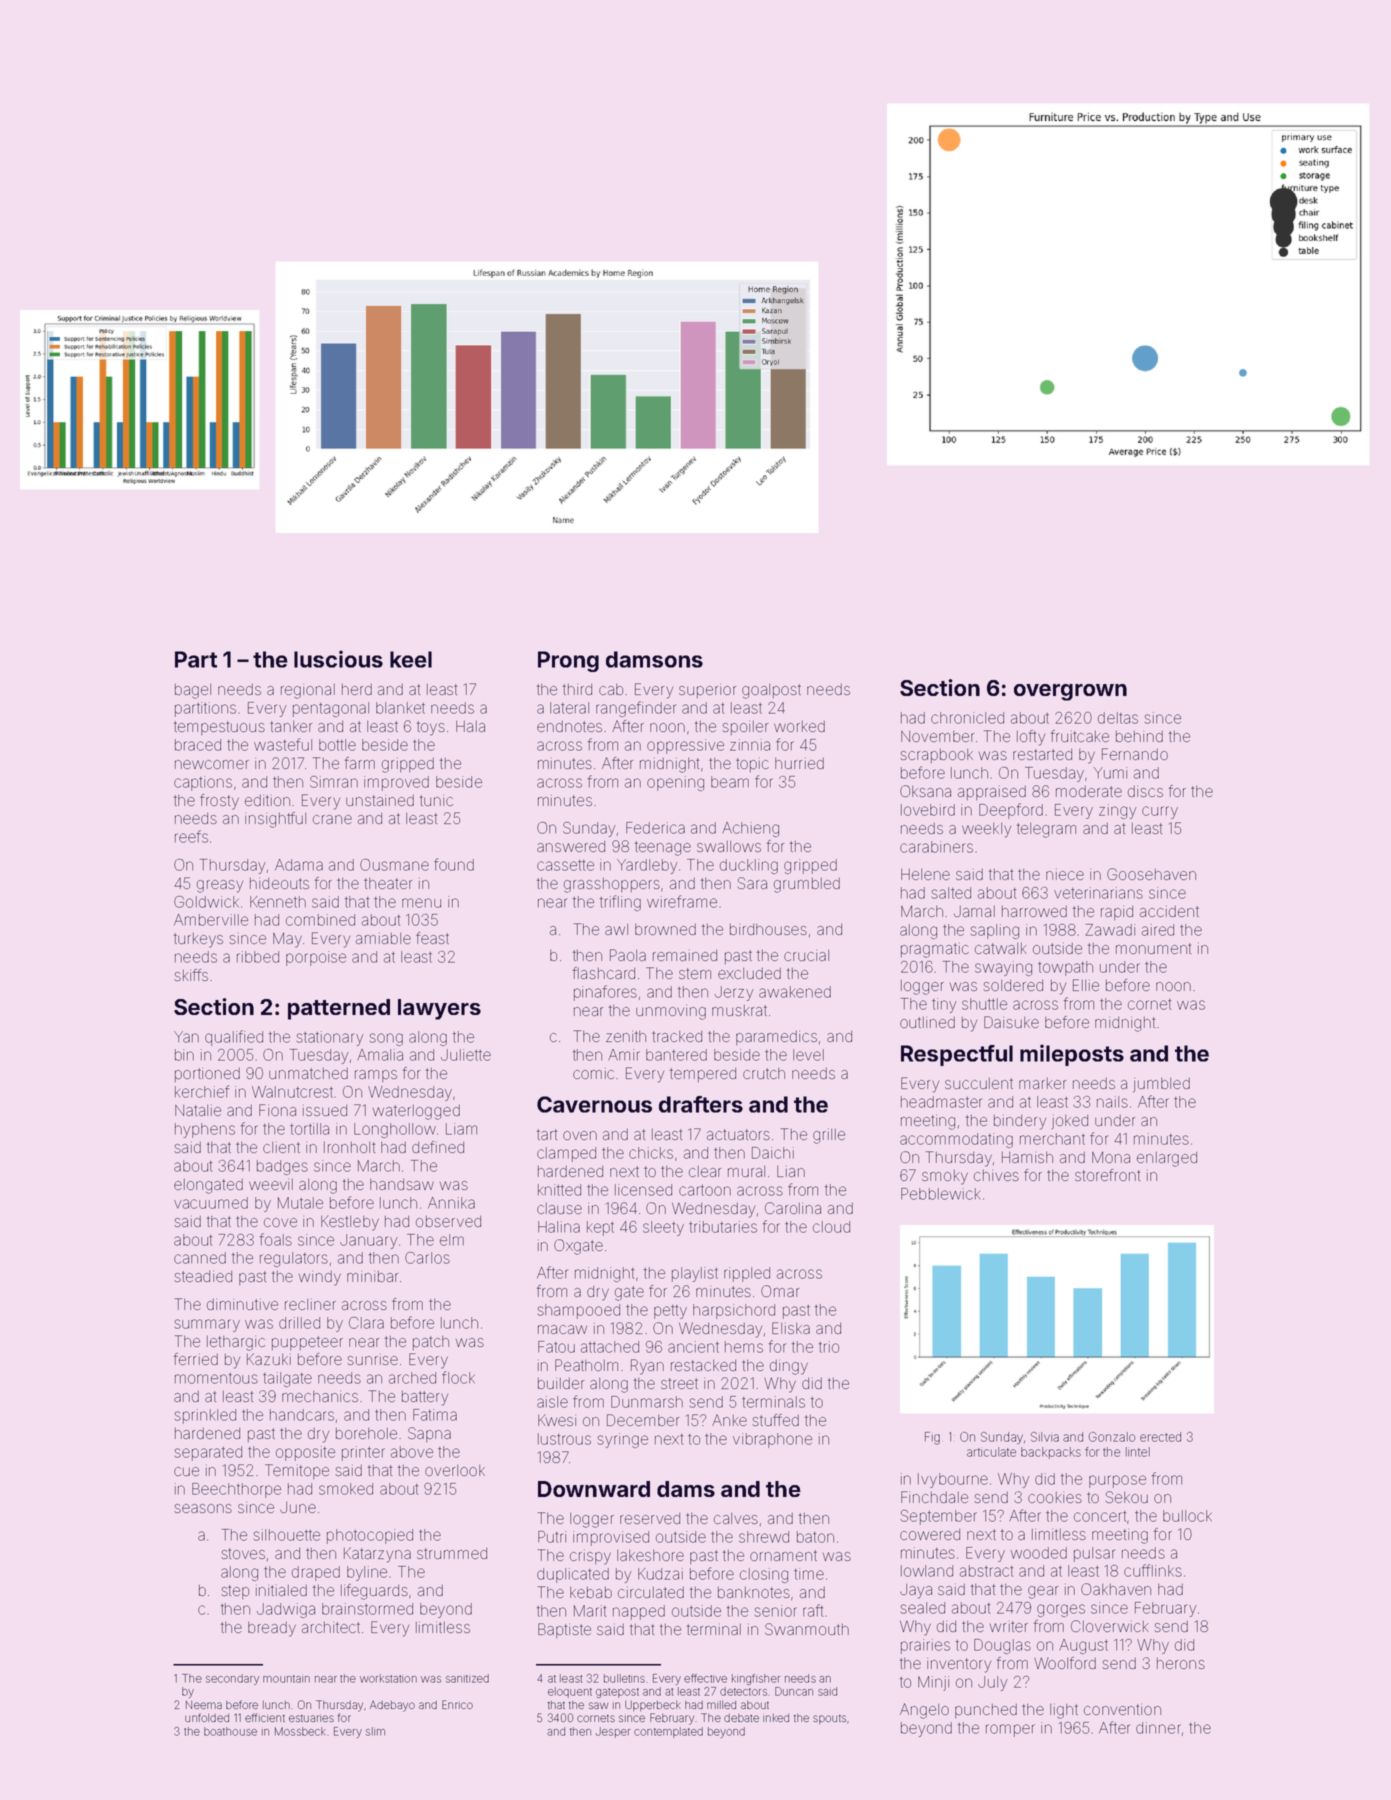  Describe the element at coordinates (693, 1347) in the document. I see `ancient` at that location.
